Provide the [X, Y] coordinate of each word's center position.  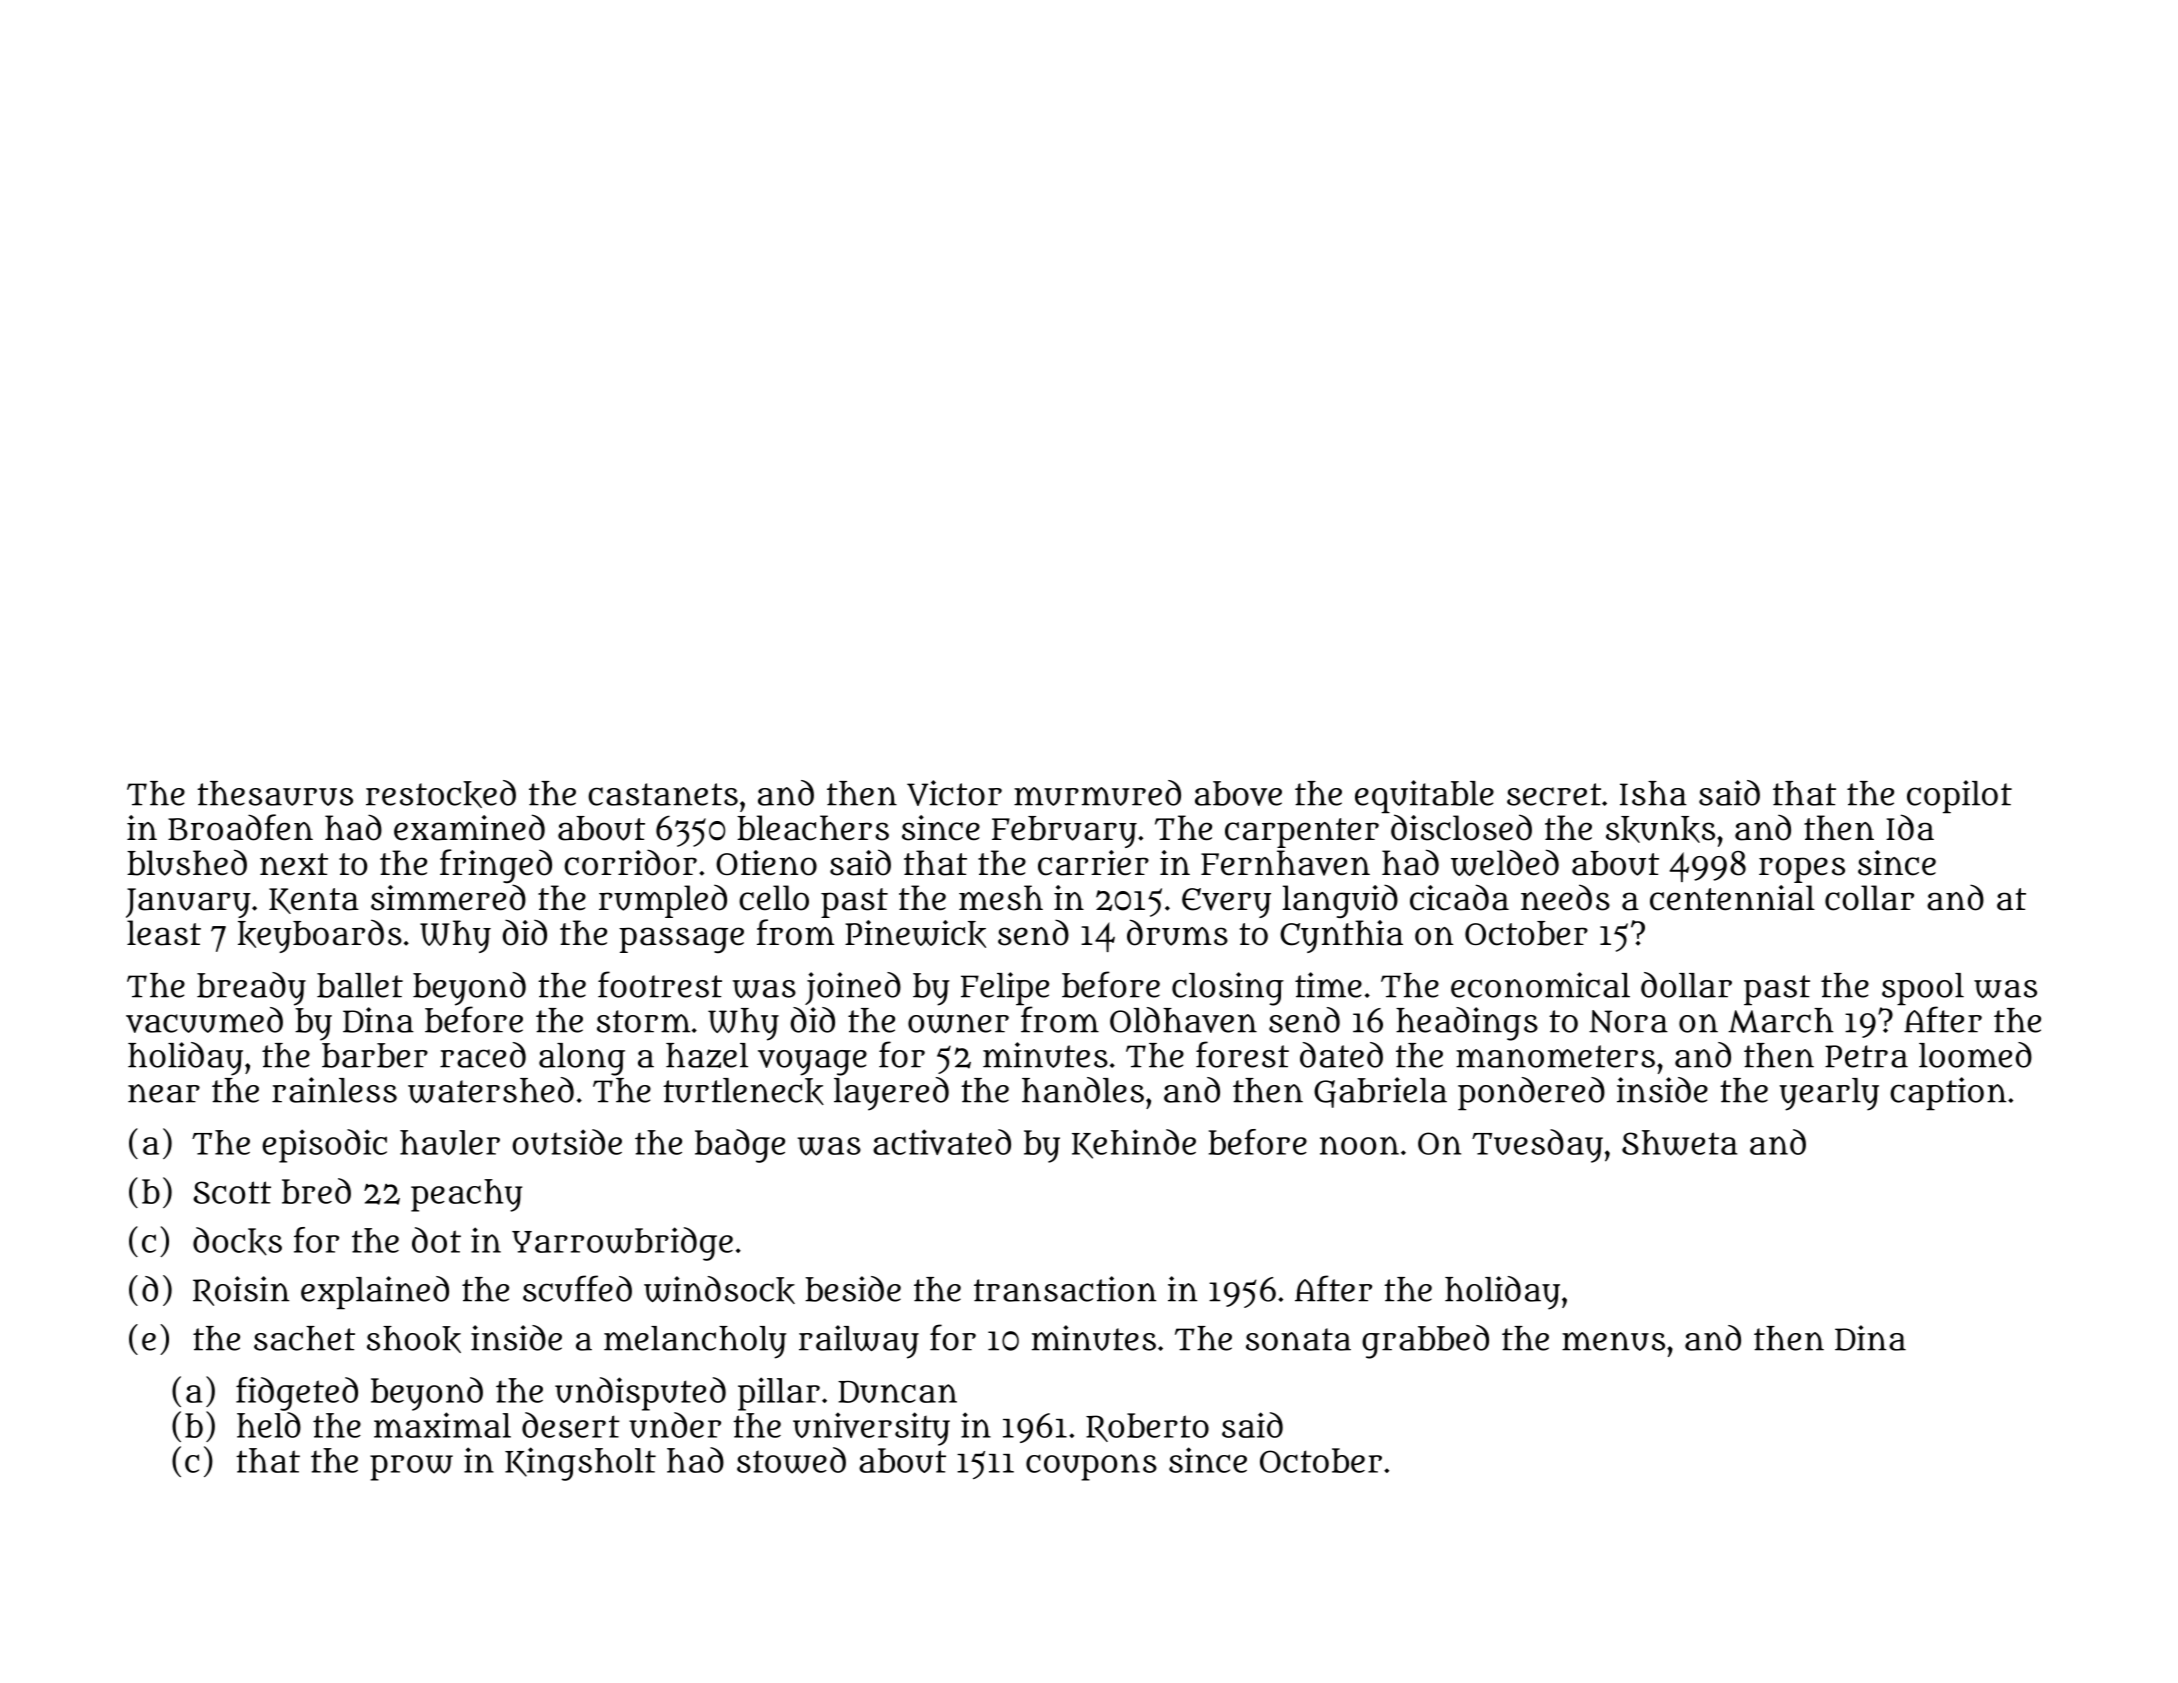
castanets [663, 794]
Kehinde [1134, 1144]
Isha [1653, 793]
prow [411, 1468]
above [1238, 793]
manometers [1555, 1056]
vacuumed [204, 1020]
